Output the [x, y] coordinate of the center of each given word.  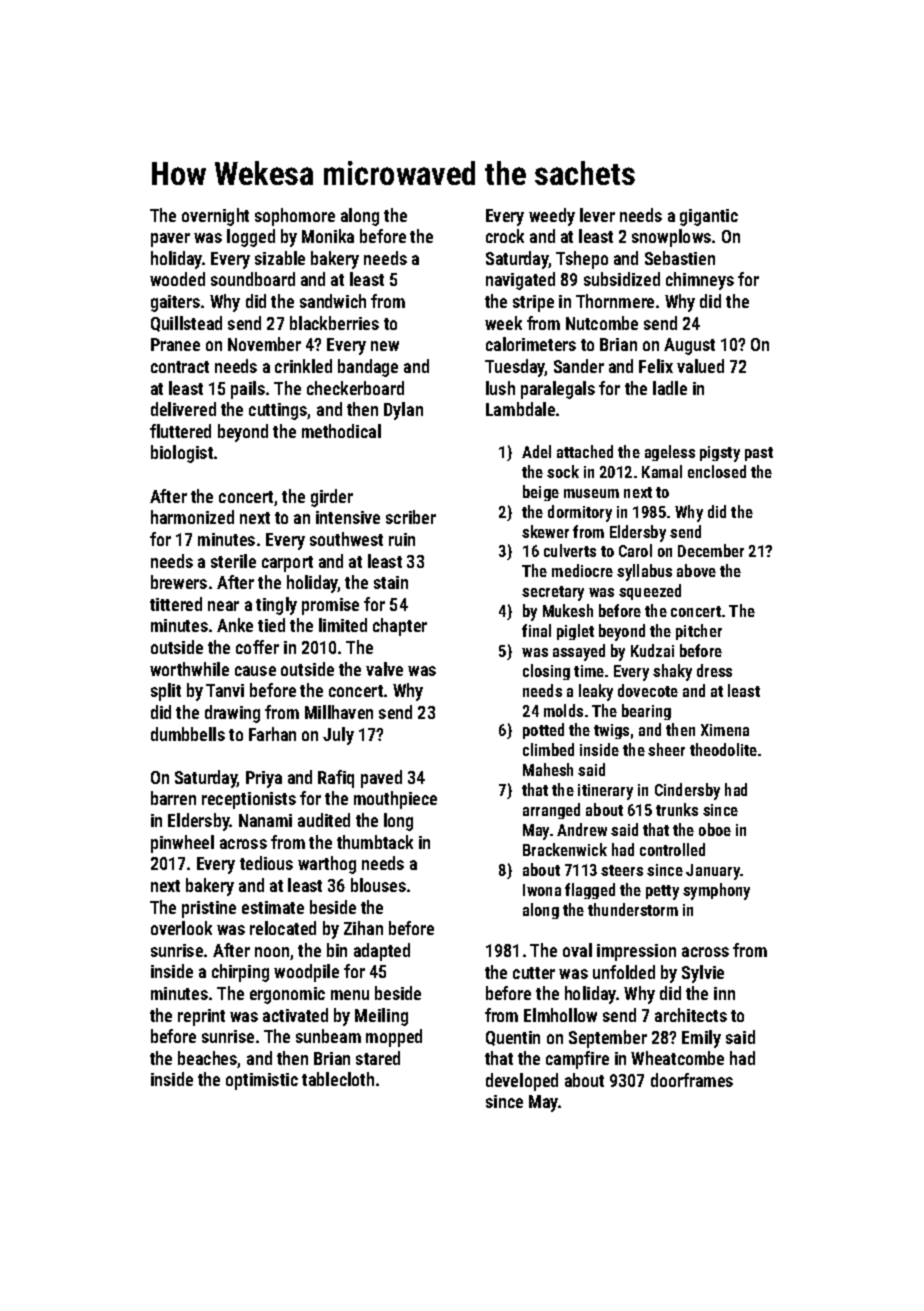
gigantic [709, 217]
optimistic [262, 1081]
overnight [215, 217]
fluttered [180, 431]
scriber [411, 517]
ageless [670, 453]
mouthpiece [395, 800]
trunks [677, 809]
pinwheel [182, 844]
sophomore [295, 217]
